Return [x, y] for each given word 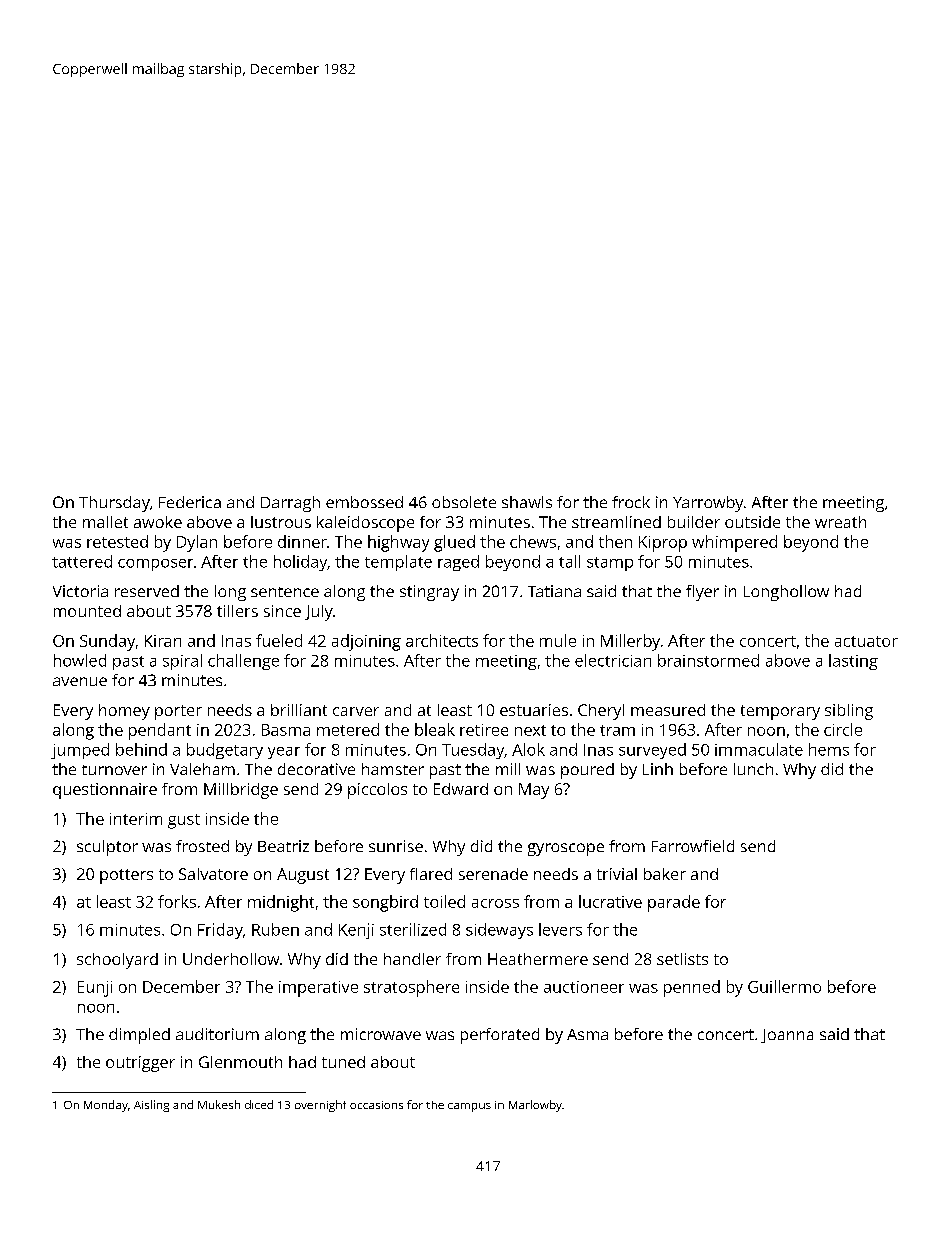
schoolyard [117, 961]
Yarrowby [708, 504]
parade [674, 903]
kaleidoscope [365, 524]
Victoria [80, 591]
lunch [753, 769]
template [398, 563]
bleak [435, 729]
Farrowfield [693, 846]
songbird [385, 903]
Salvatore [213, 874]
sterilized [413, 929]
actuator [866, 641]
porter [178, 712]
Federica [190, 502]
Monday [106, 1106]
